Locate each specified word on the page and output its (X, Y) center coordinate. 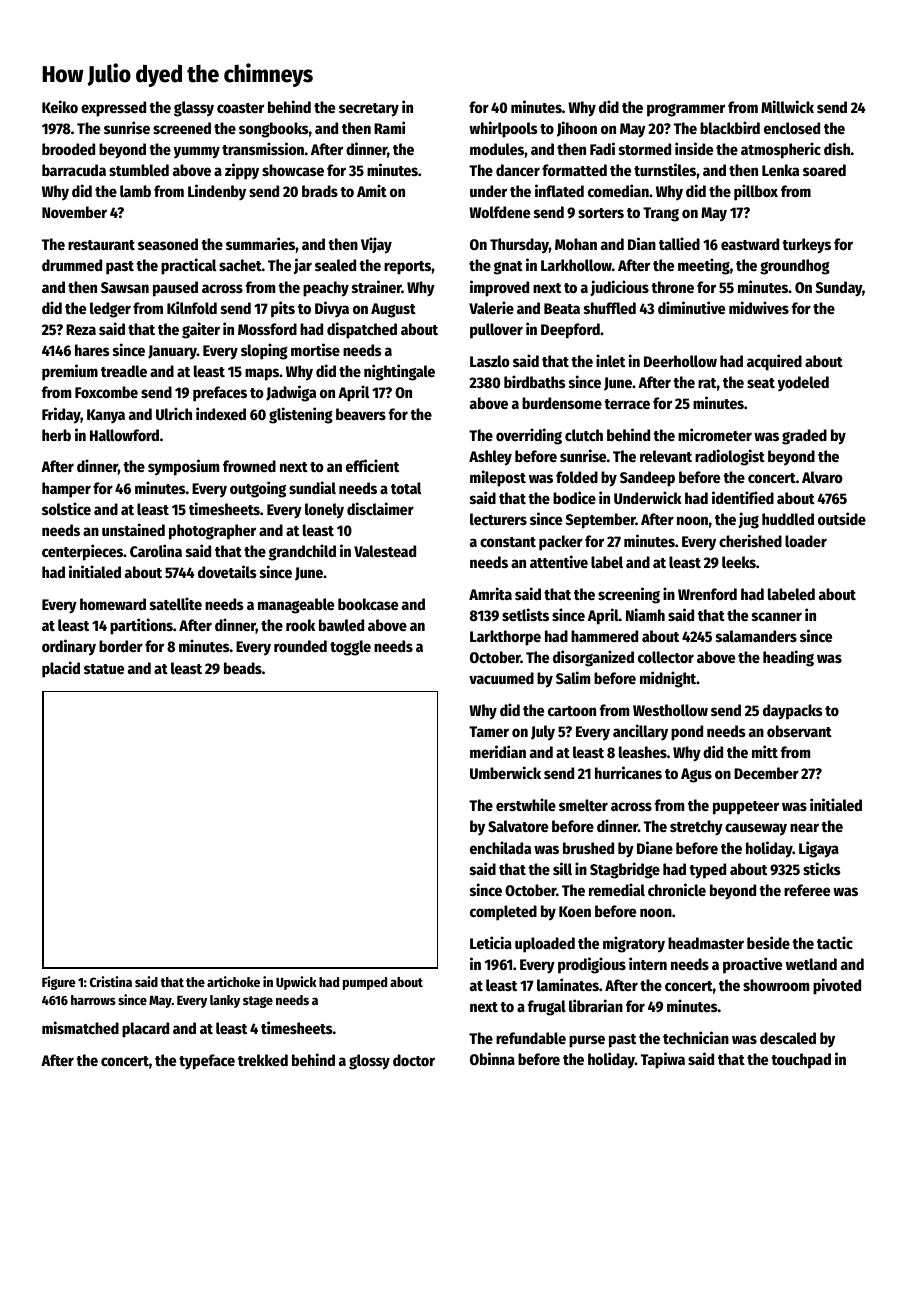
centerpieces (82, 552)
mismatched (80, 1027)
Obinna (492, 1058)
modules (497, 149)
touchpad (801, 1061)
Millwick (787, 106)
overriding (529, 436)
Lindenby (217, 192)
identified (743, 497)
